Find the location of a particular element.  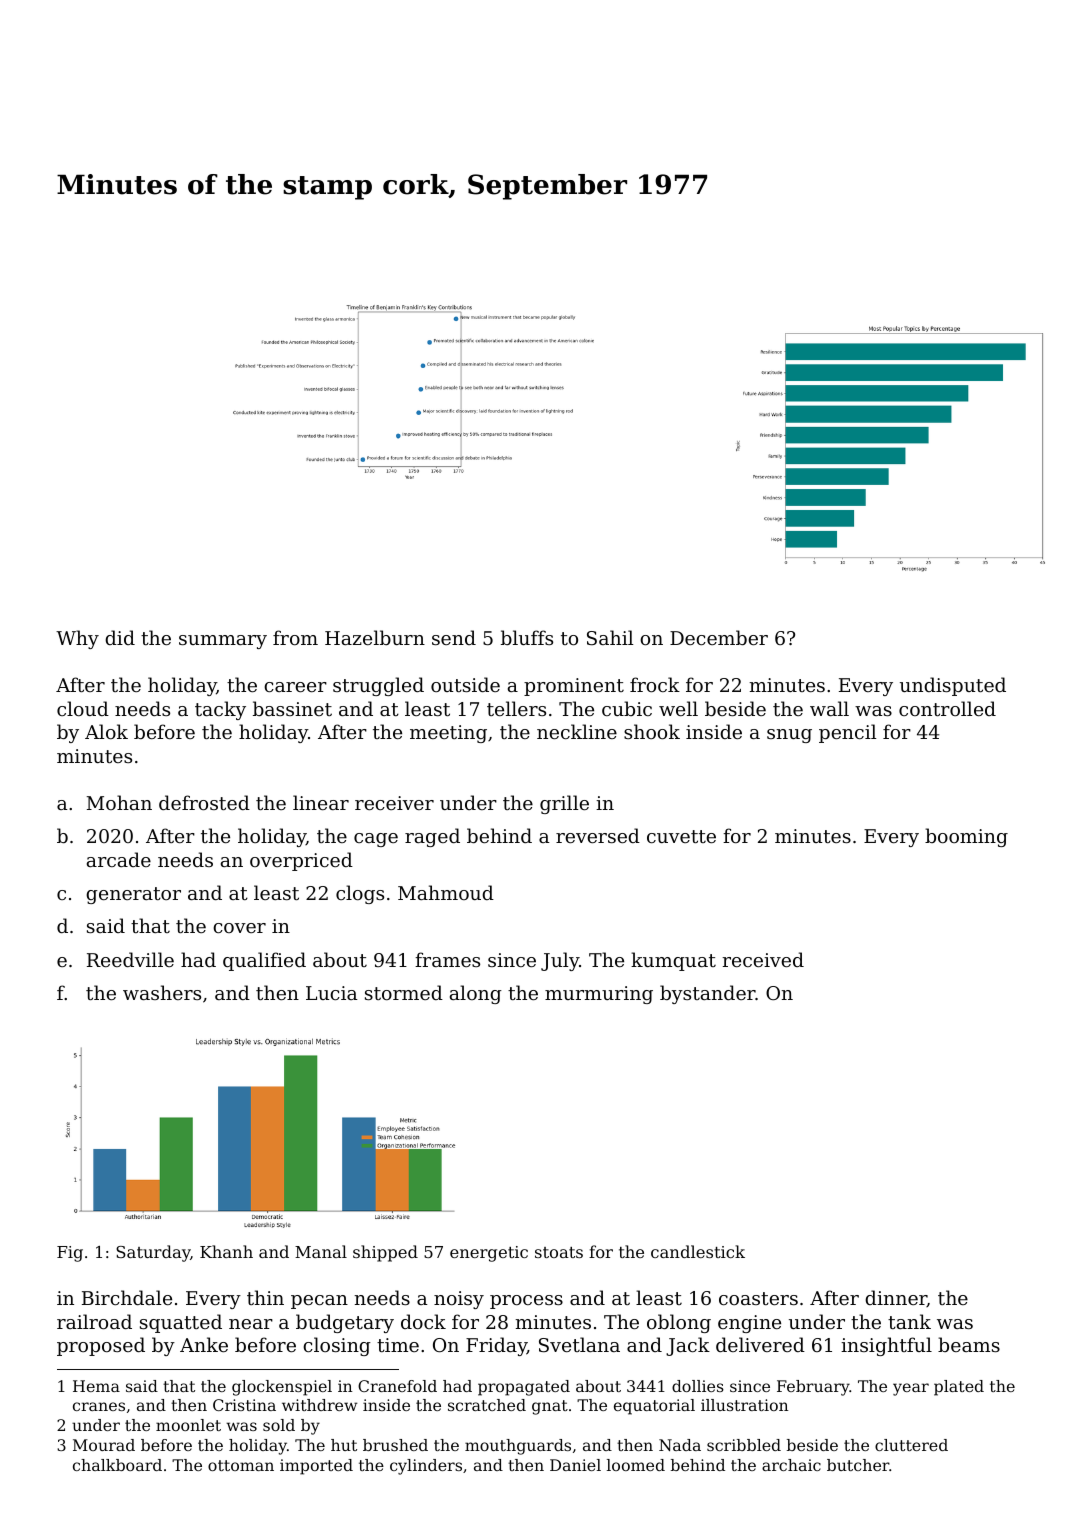

ottoman is located at coordinates (241, 1465).
